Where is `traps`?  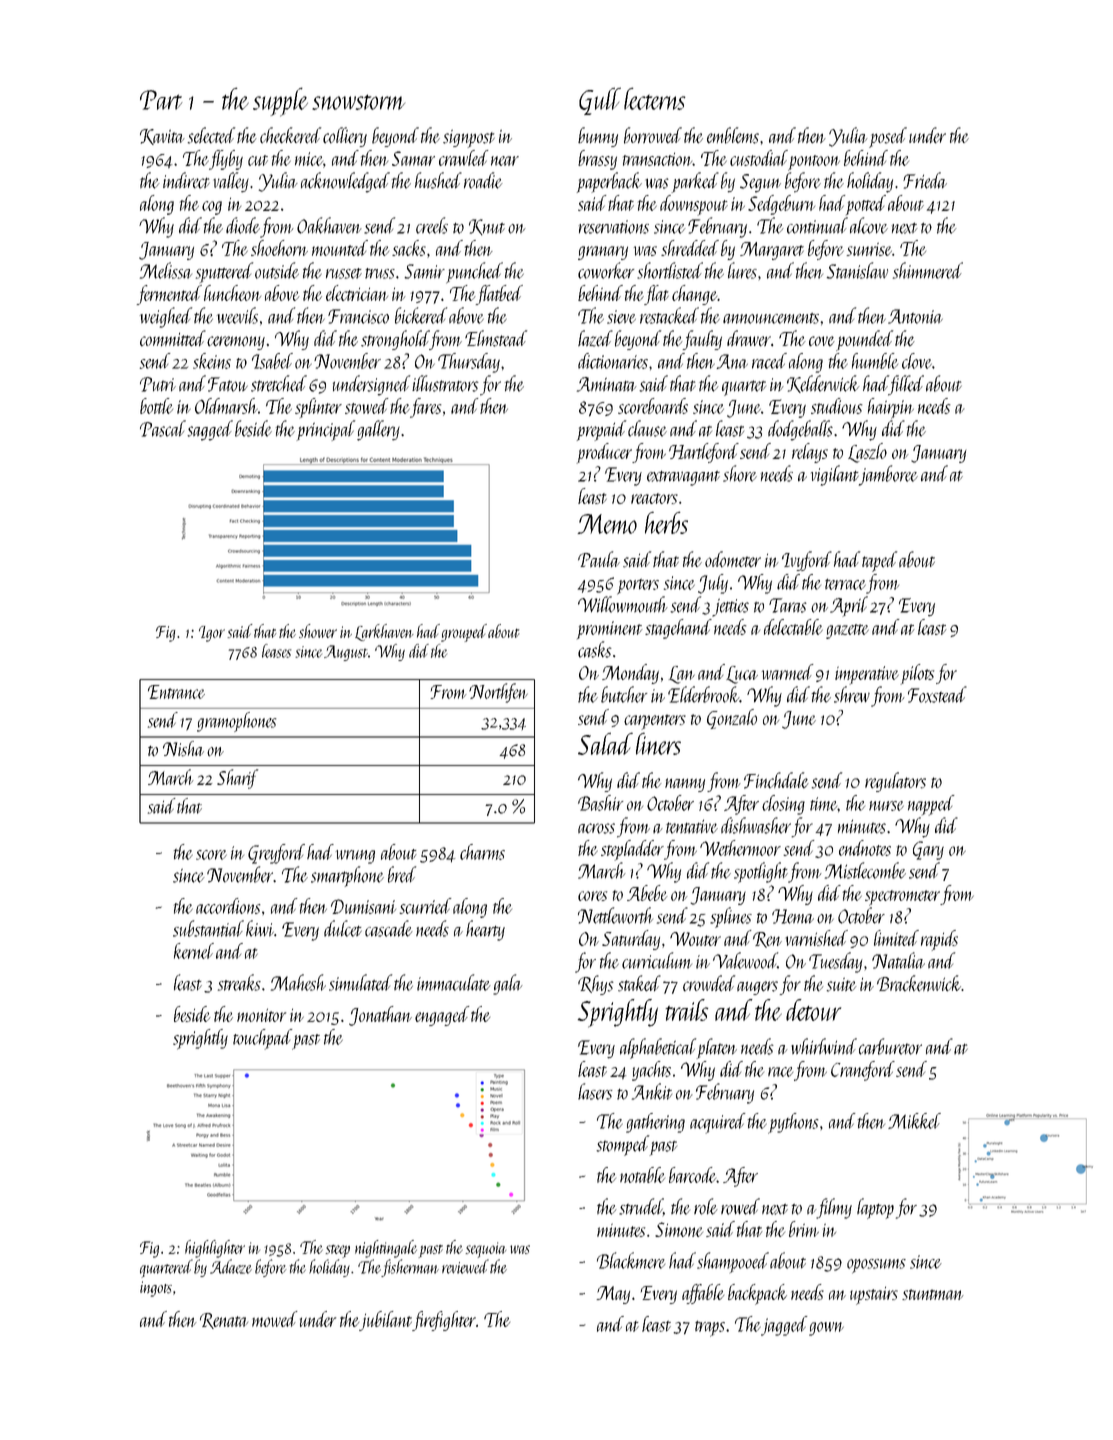
traps is located at coordinates (710, 1328).
